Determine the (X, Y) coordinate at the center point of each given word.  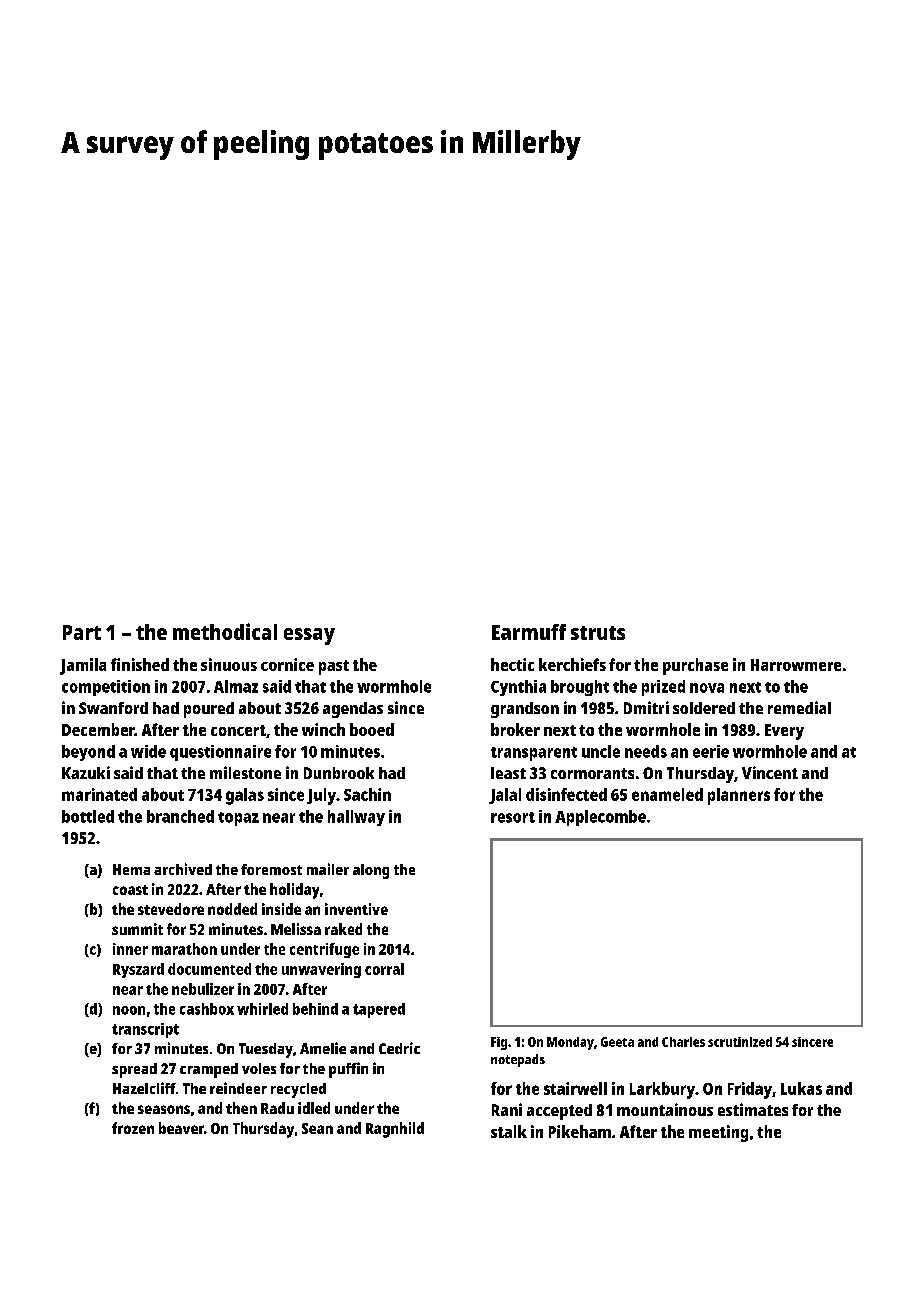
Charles (683, 1042)
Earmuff (529, 632)
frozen (133, 1128)
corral (384, 969)
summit (137, 929)
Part (82, 632)
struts (598, 633)
